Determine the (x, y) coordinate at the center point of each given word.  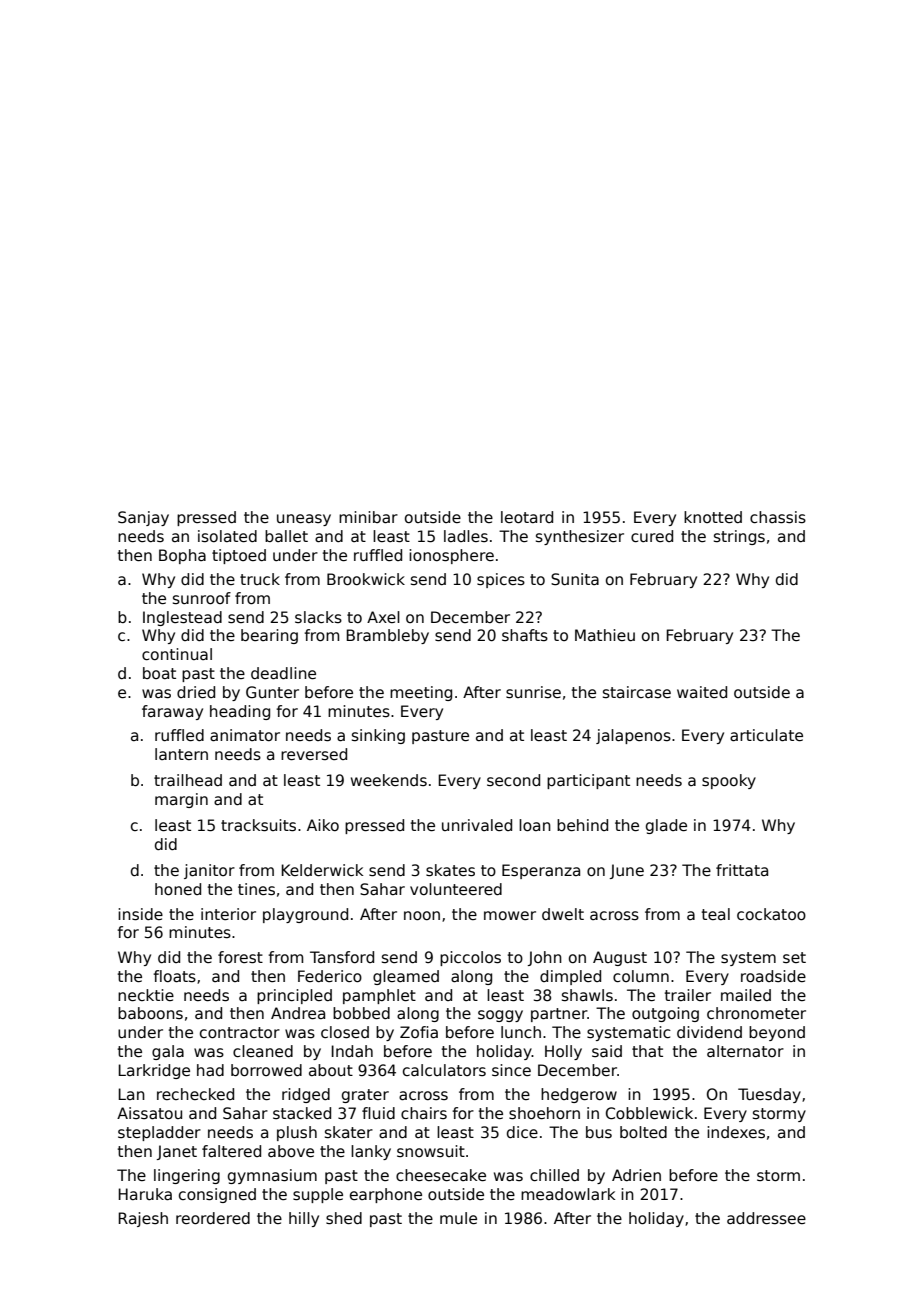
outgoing (665, 1014)
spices (501, 580)
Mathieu (605, 635)
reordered (213, 1218)
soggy (500, 1016)
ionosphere (451, 556)
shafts (525, 635)
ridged (306, 1095)
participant (588, 781)
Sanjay (143, 518)
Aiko (323, 825)
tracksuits (258, 825)
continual (177, 654)
